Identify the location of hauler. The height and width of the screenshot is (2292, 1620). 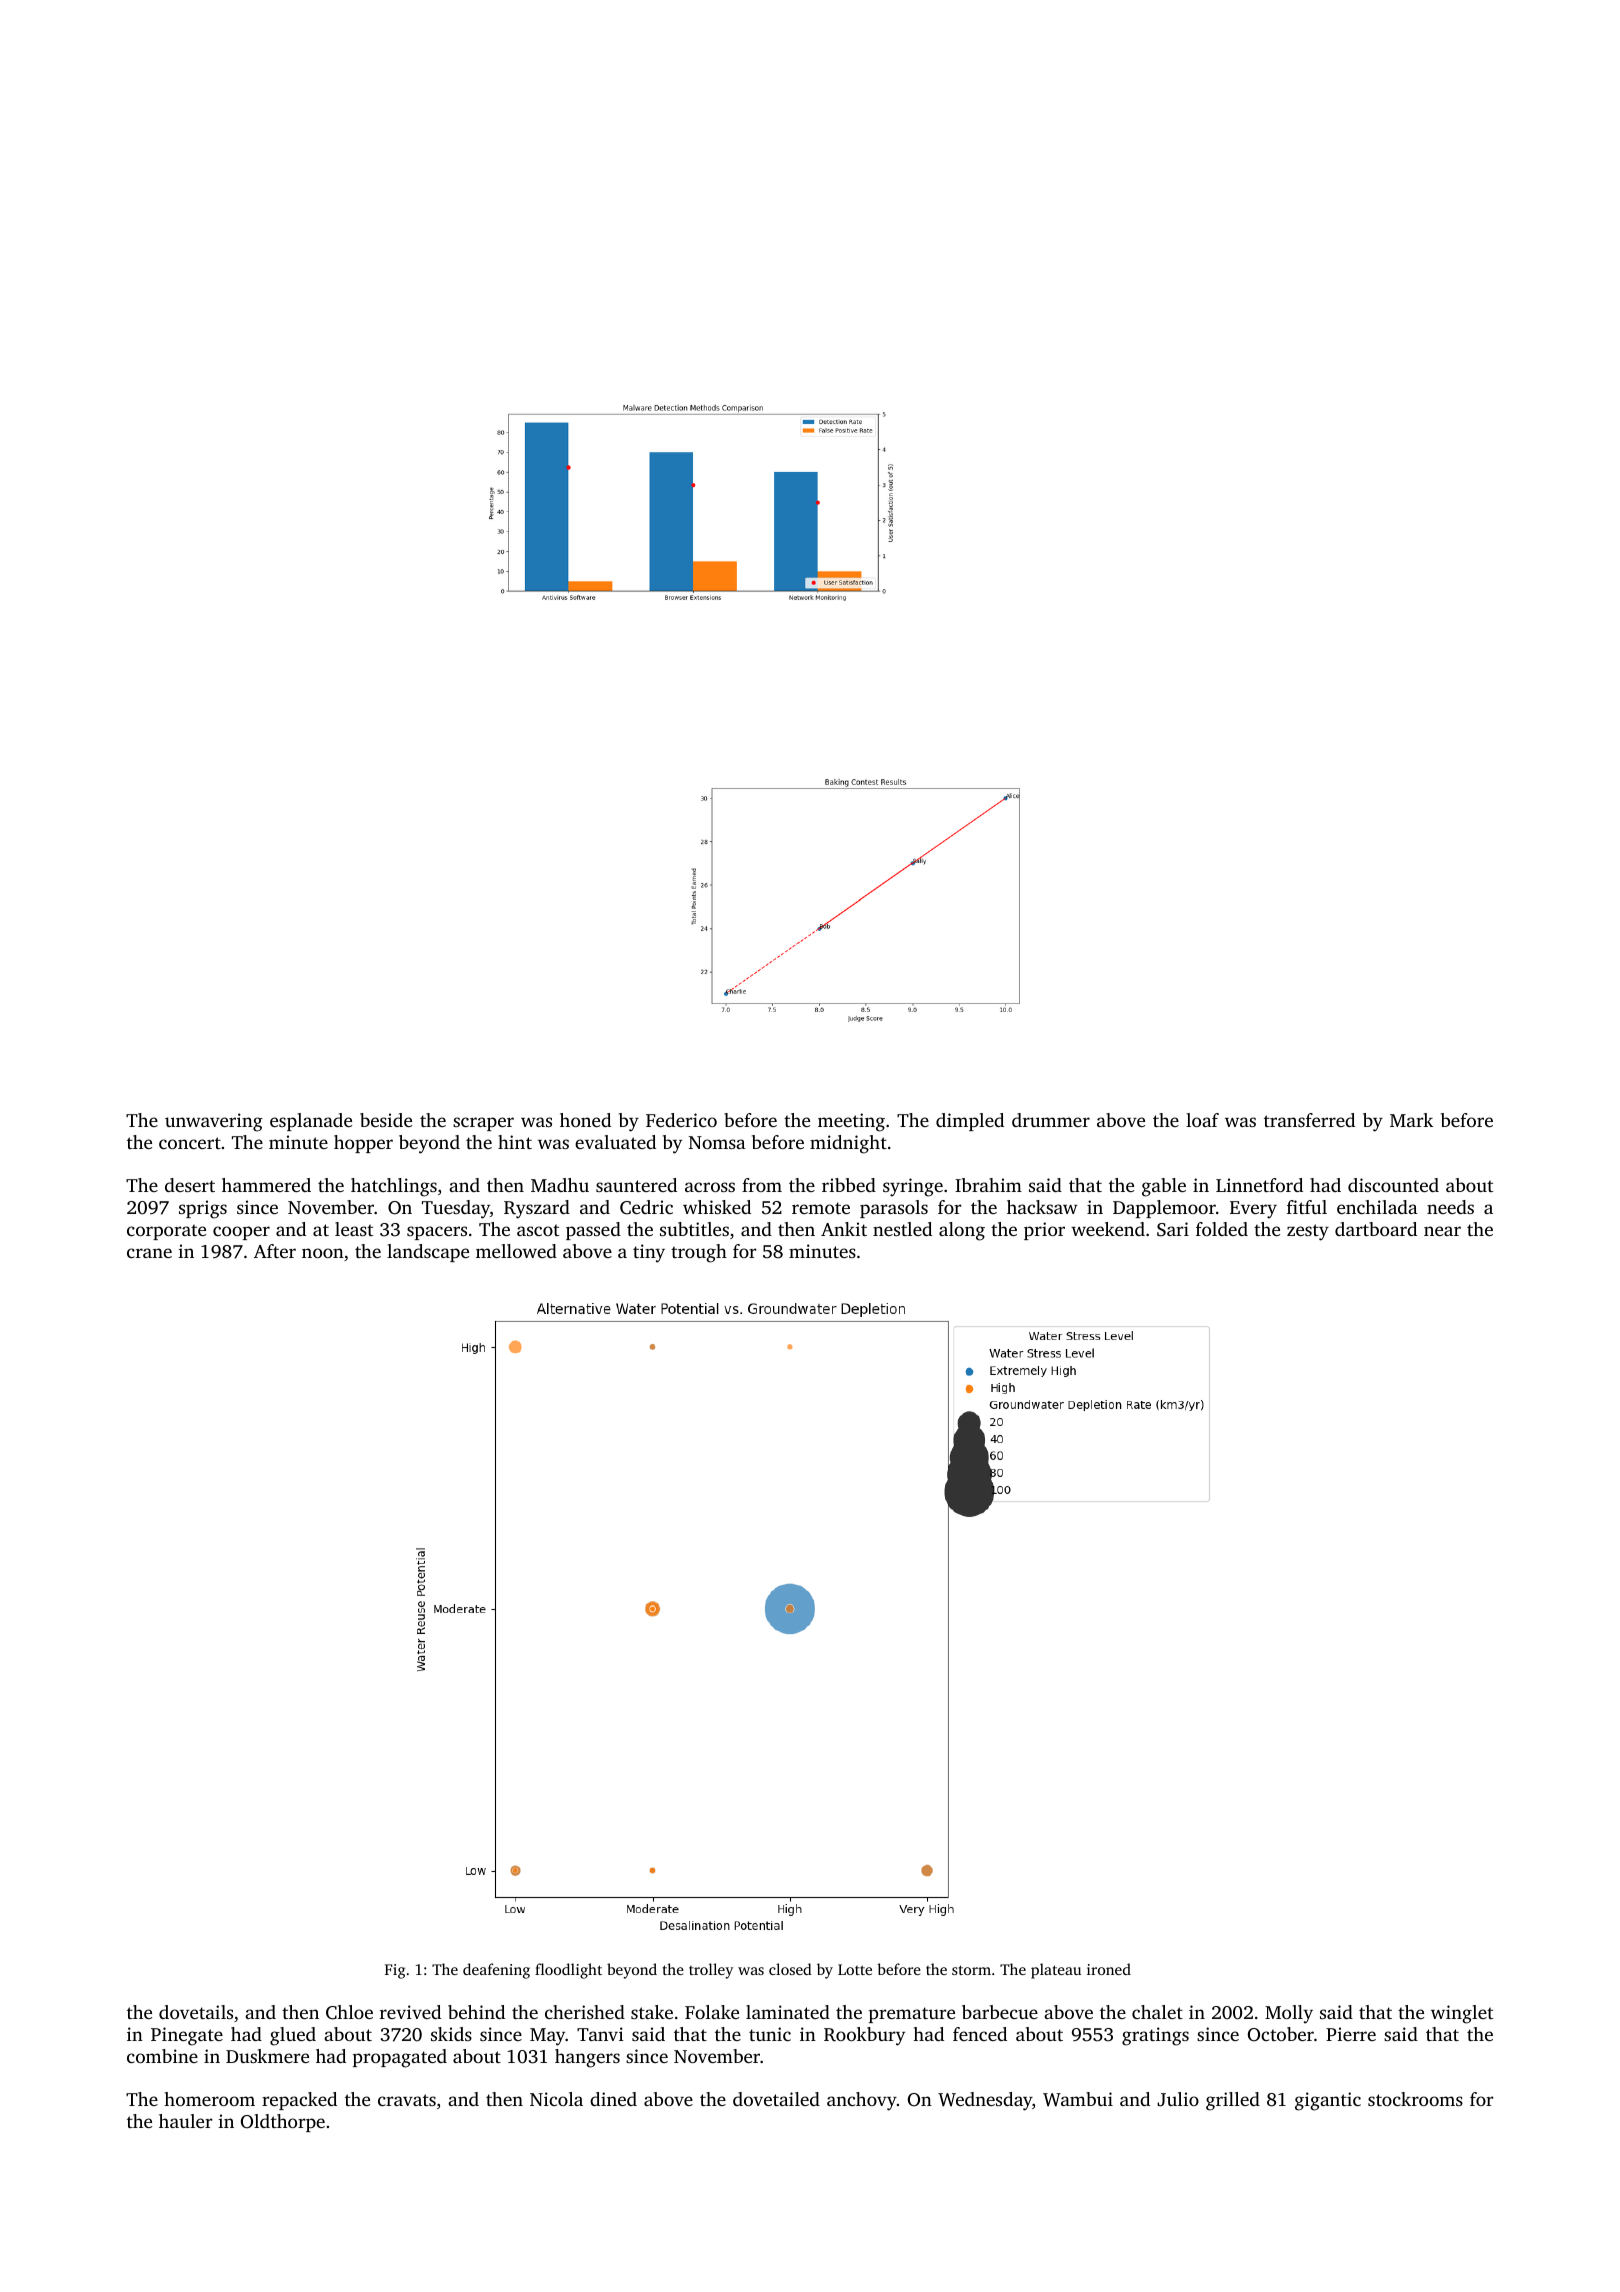
(186, 2121).
